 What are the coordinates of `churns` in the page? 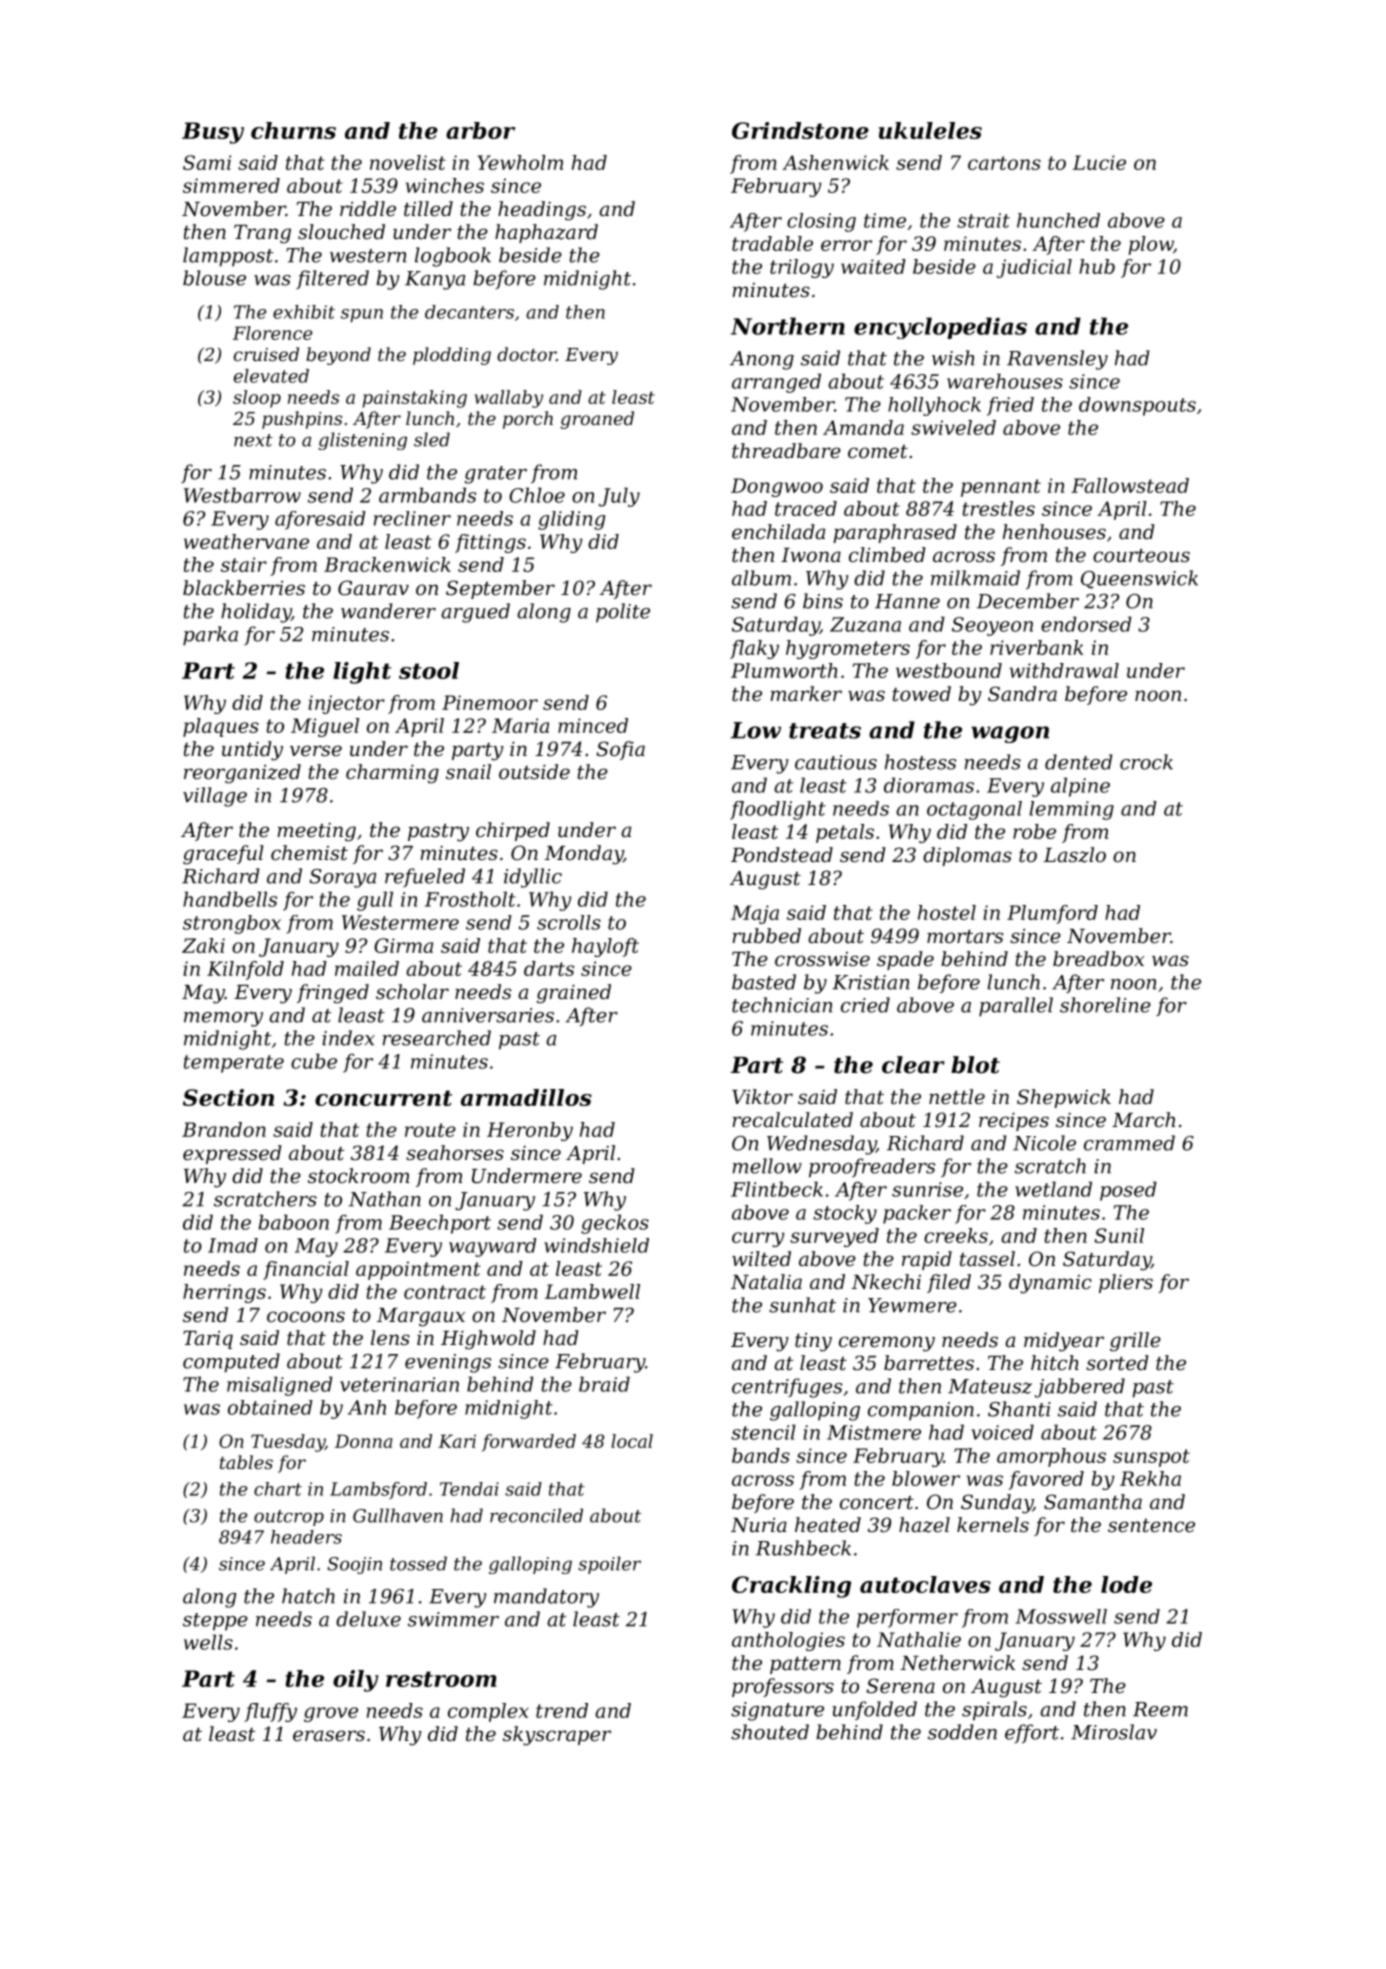 It's located at (293, 130).
